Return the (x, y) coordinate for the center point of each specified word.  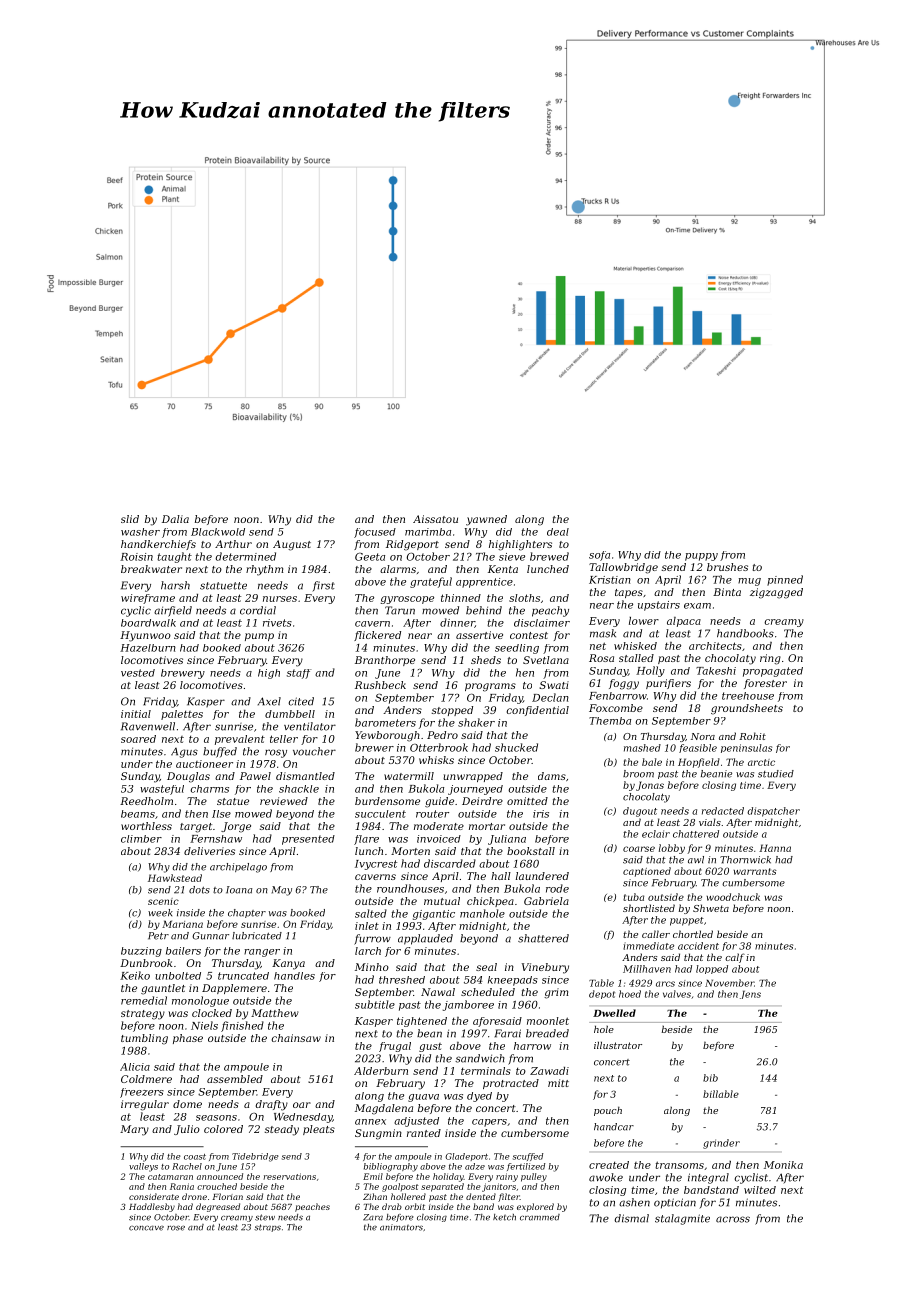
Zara (373, 1217)
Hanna (775, 848)
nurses (280, 599)
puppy (701, 557)
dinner (457, 623)
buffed (220, 752)
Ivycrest (376, 865)
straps (267, 1228)
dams (552, 776)
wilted (760, 1190)
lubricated (257, 936)
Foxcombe (616, 708)
